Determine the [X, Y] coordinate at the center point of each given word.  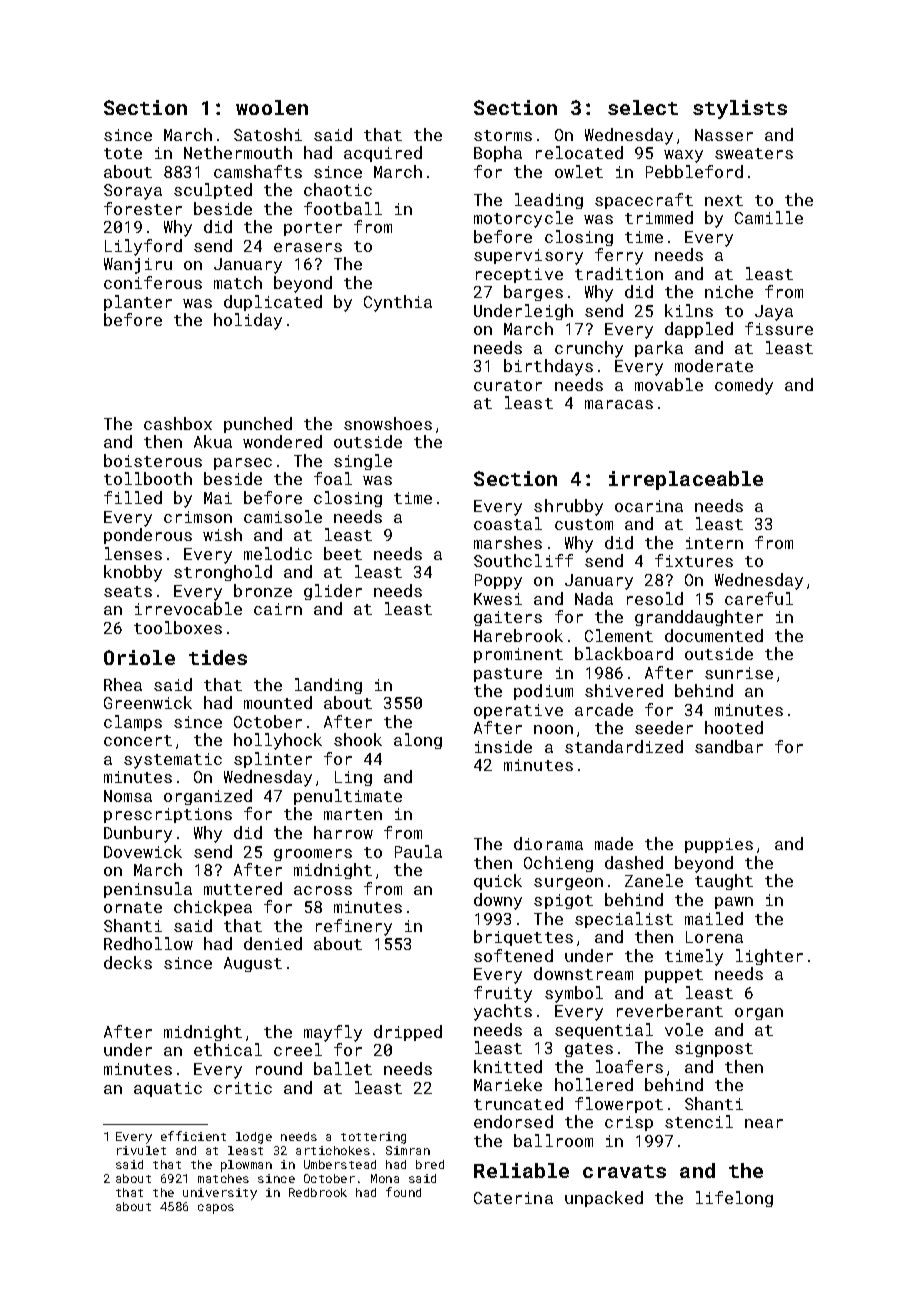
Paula [418, 851]
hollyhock [278, 741]
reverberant [670, 1010]
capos [216, 1209]
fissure [779, 328]
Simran [408, 1150]
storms [503, 135]
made [614, 843]
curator [508, 385]
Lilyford [143, 247]
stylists [740, 109]
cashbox [178, 423]
